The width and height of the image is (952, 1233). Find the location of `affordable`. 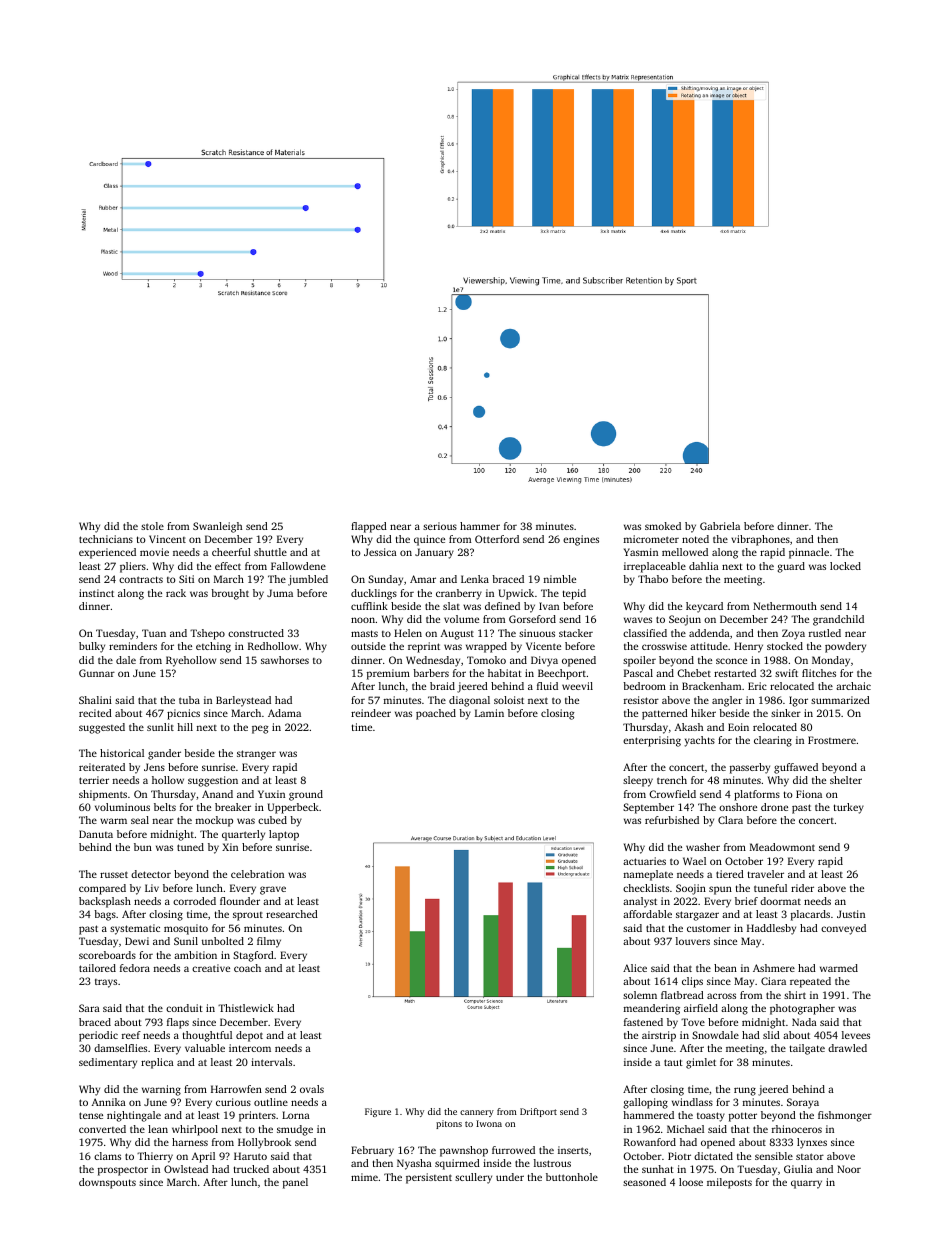

affordable is located at coordinates (647, 914).
